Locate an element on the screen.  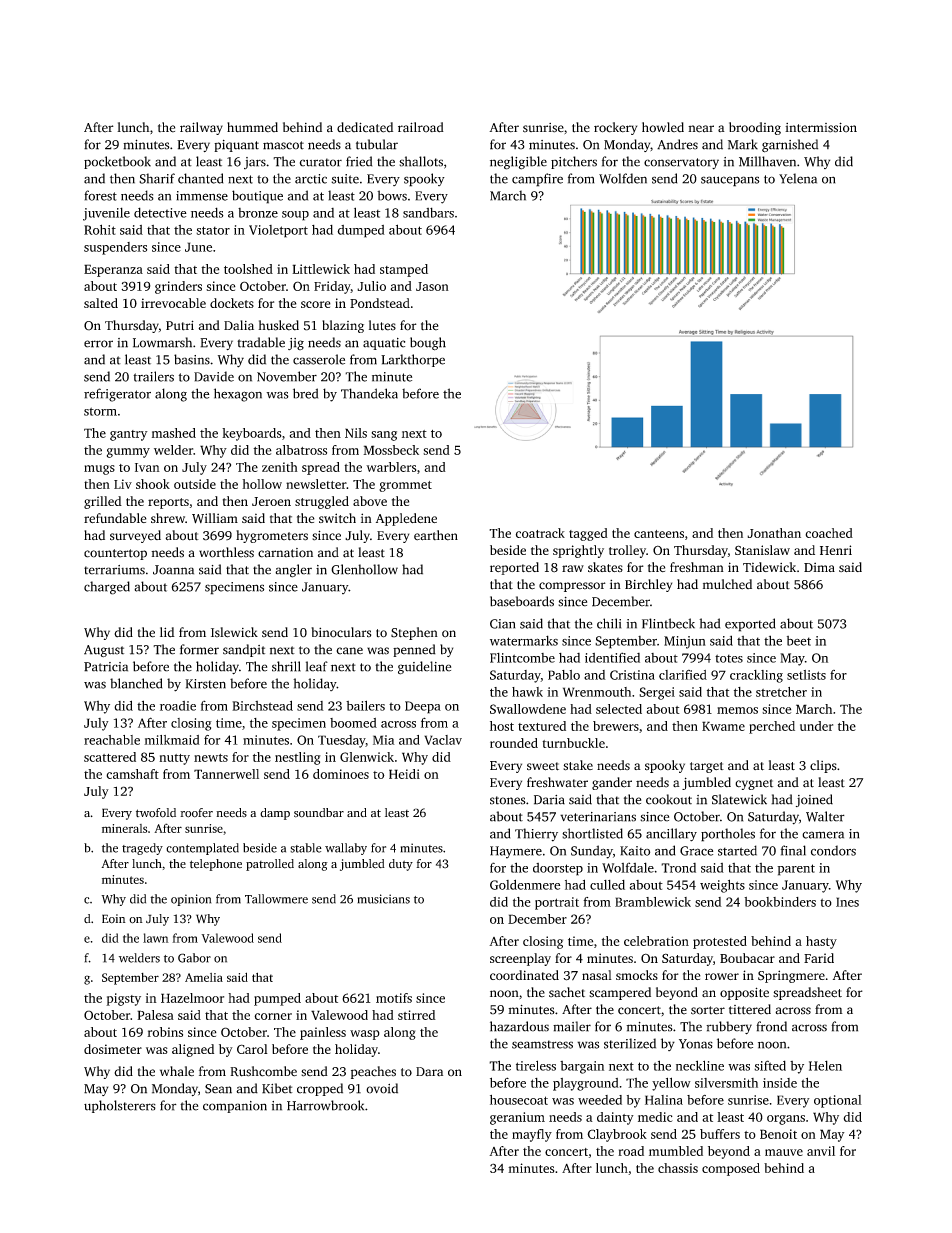
hygrometers is located at coordinates (272, 536).
